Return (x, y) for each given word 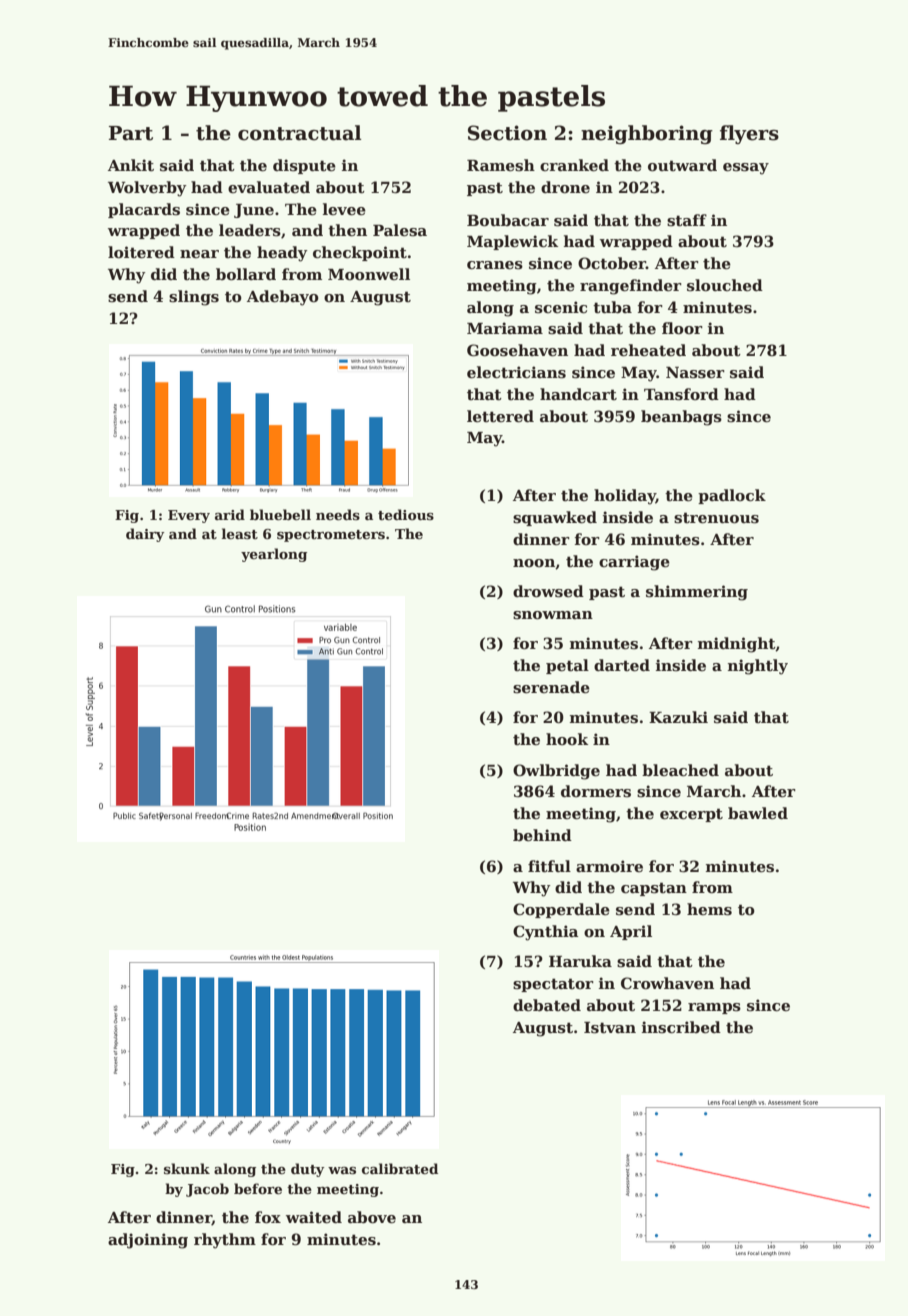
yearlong (274, 555)
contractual (300, 133)
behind (542, 835)
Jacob (207, 1190)
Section (507, 133)
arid (230, 514)
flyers (749, 134)
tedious (406, 514)
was (342, 1170)
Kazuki (678, 717)
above (372, 1217)
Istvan (610, 1028)
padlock (732, 496)
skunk (187, 1168)
